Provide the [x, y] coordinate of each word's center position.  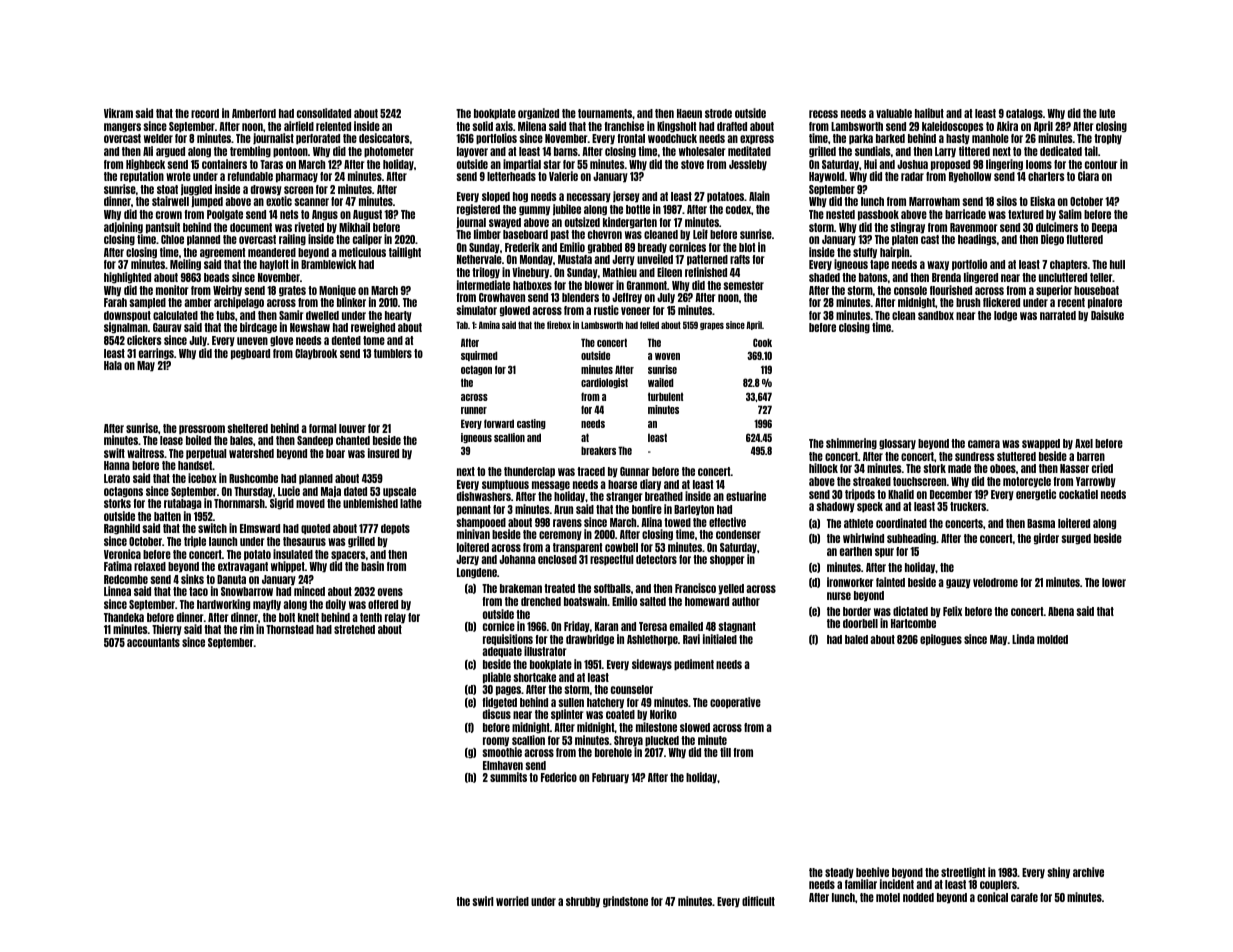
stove [692, 164]
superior [1054, 291]
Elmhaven [503, 765]
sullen [571, 702]
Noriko [663, 714]
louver [352, 428]
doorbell [860, 623]
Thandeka [124, 617]
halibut [929, 113]
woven [667, 356]
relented [333, 126]
